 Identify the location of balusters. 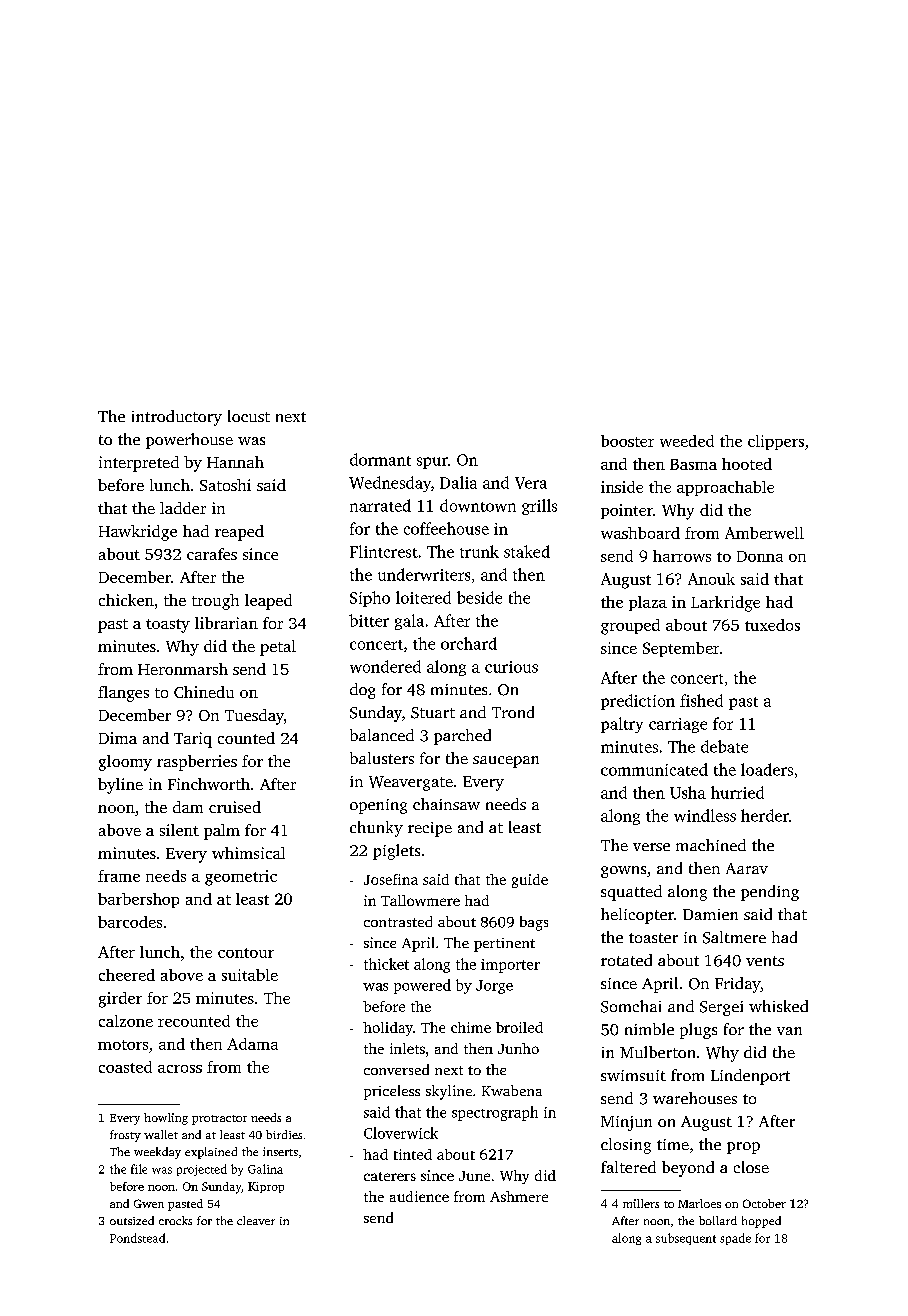
(382, 758).
